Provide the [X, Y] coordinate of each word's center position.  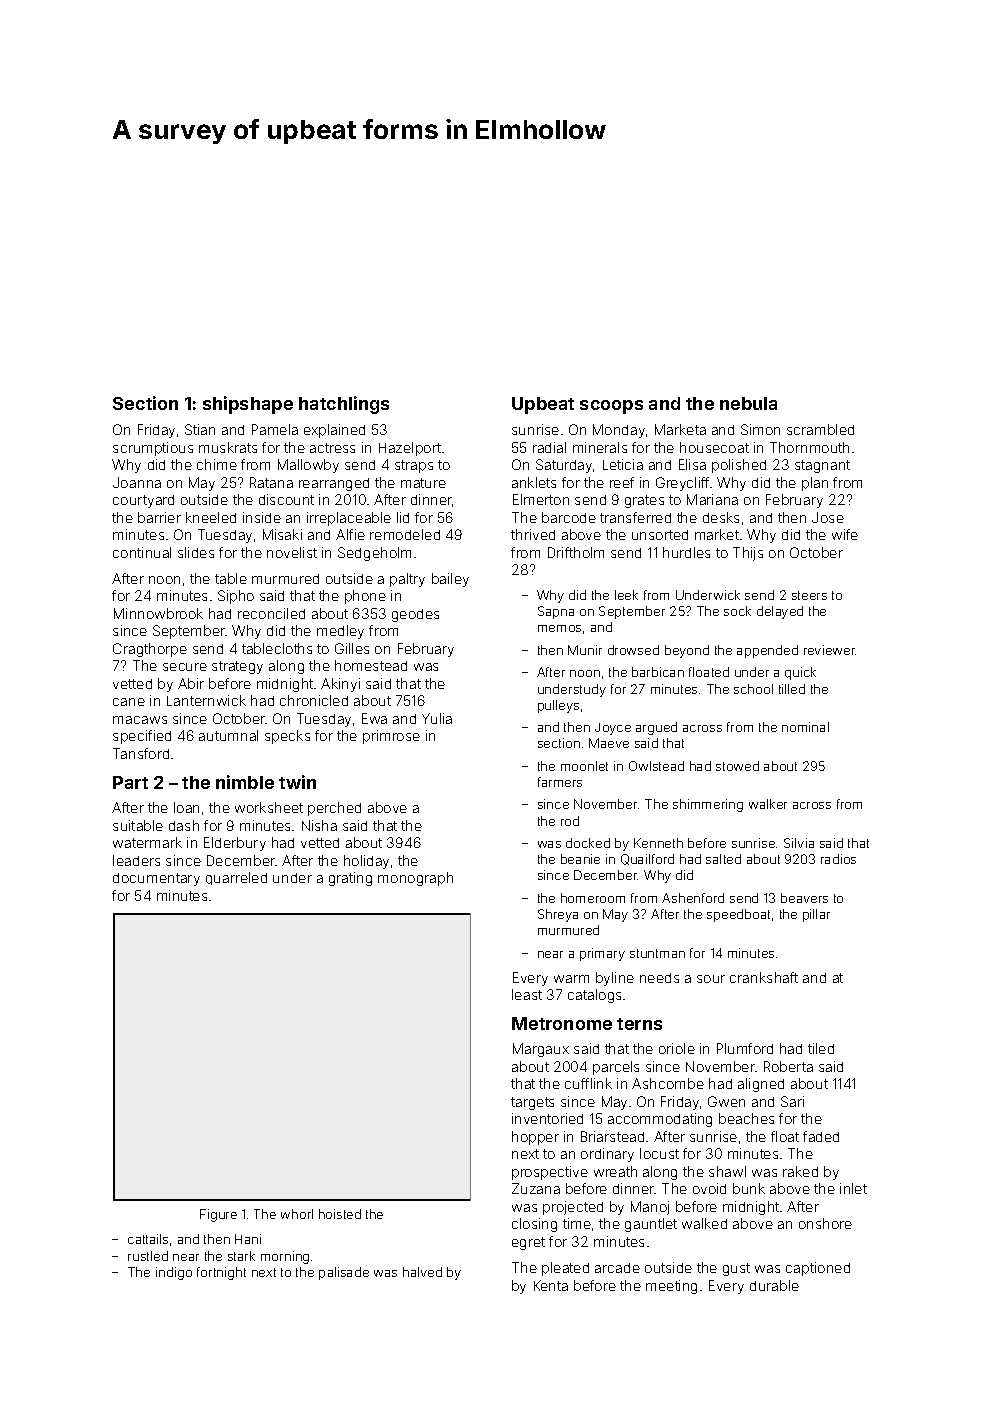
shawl [727, 1171]
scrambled [820, 429]
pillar [816, 915]
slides [196, 552]
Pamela [275, 429]
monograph [415, 879]
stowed [737, 766]
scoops [611, 407]
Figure [218, 1215]
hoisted [340, 1214]
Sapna [556, 612]
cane [129, 702]
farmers [560, 782]
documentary [156, 879]
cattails [148, 1239]
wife [845, 534]
